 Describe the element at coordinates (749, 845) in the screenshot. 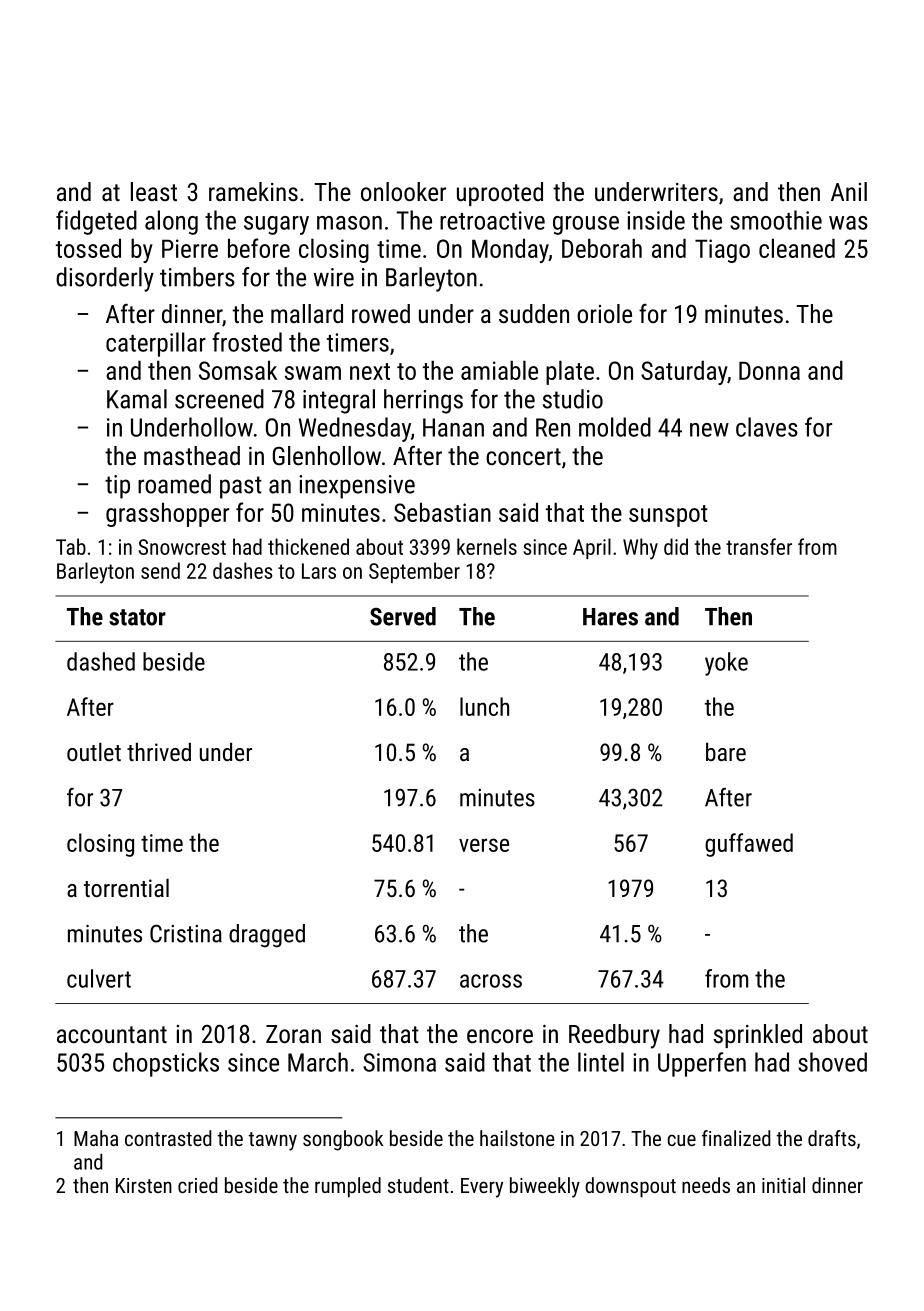

I see `guffawed` at that location.
